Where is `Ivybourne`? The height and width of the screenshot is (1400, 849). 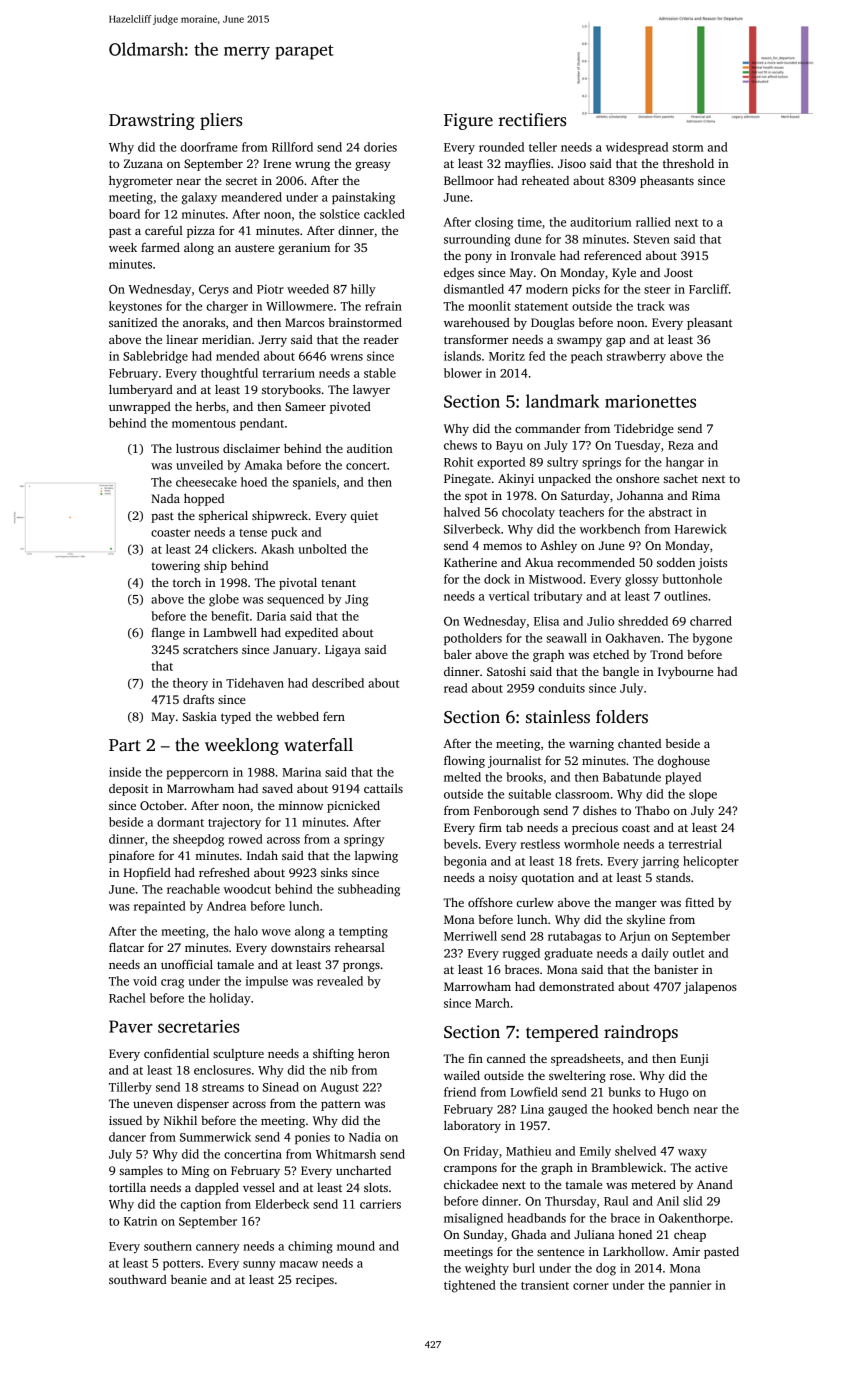
Ivybourne is located at coordinates (685, 673).
